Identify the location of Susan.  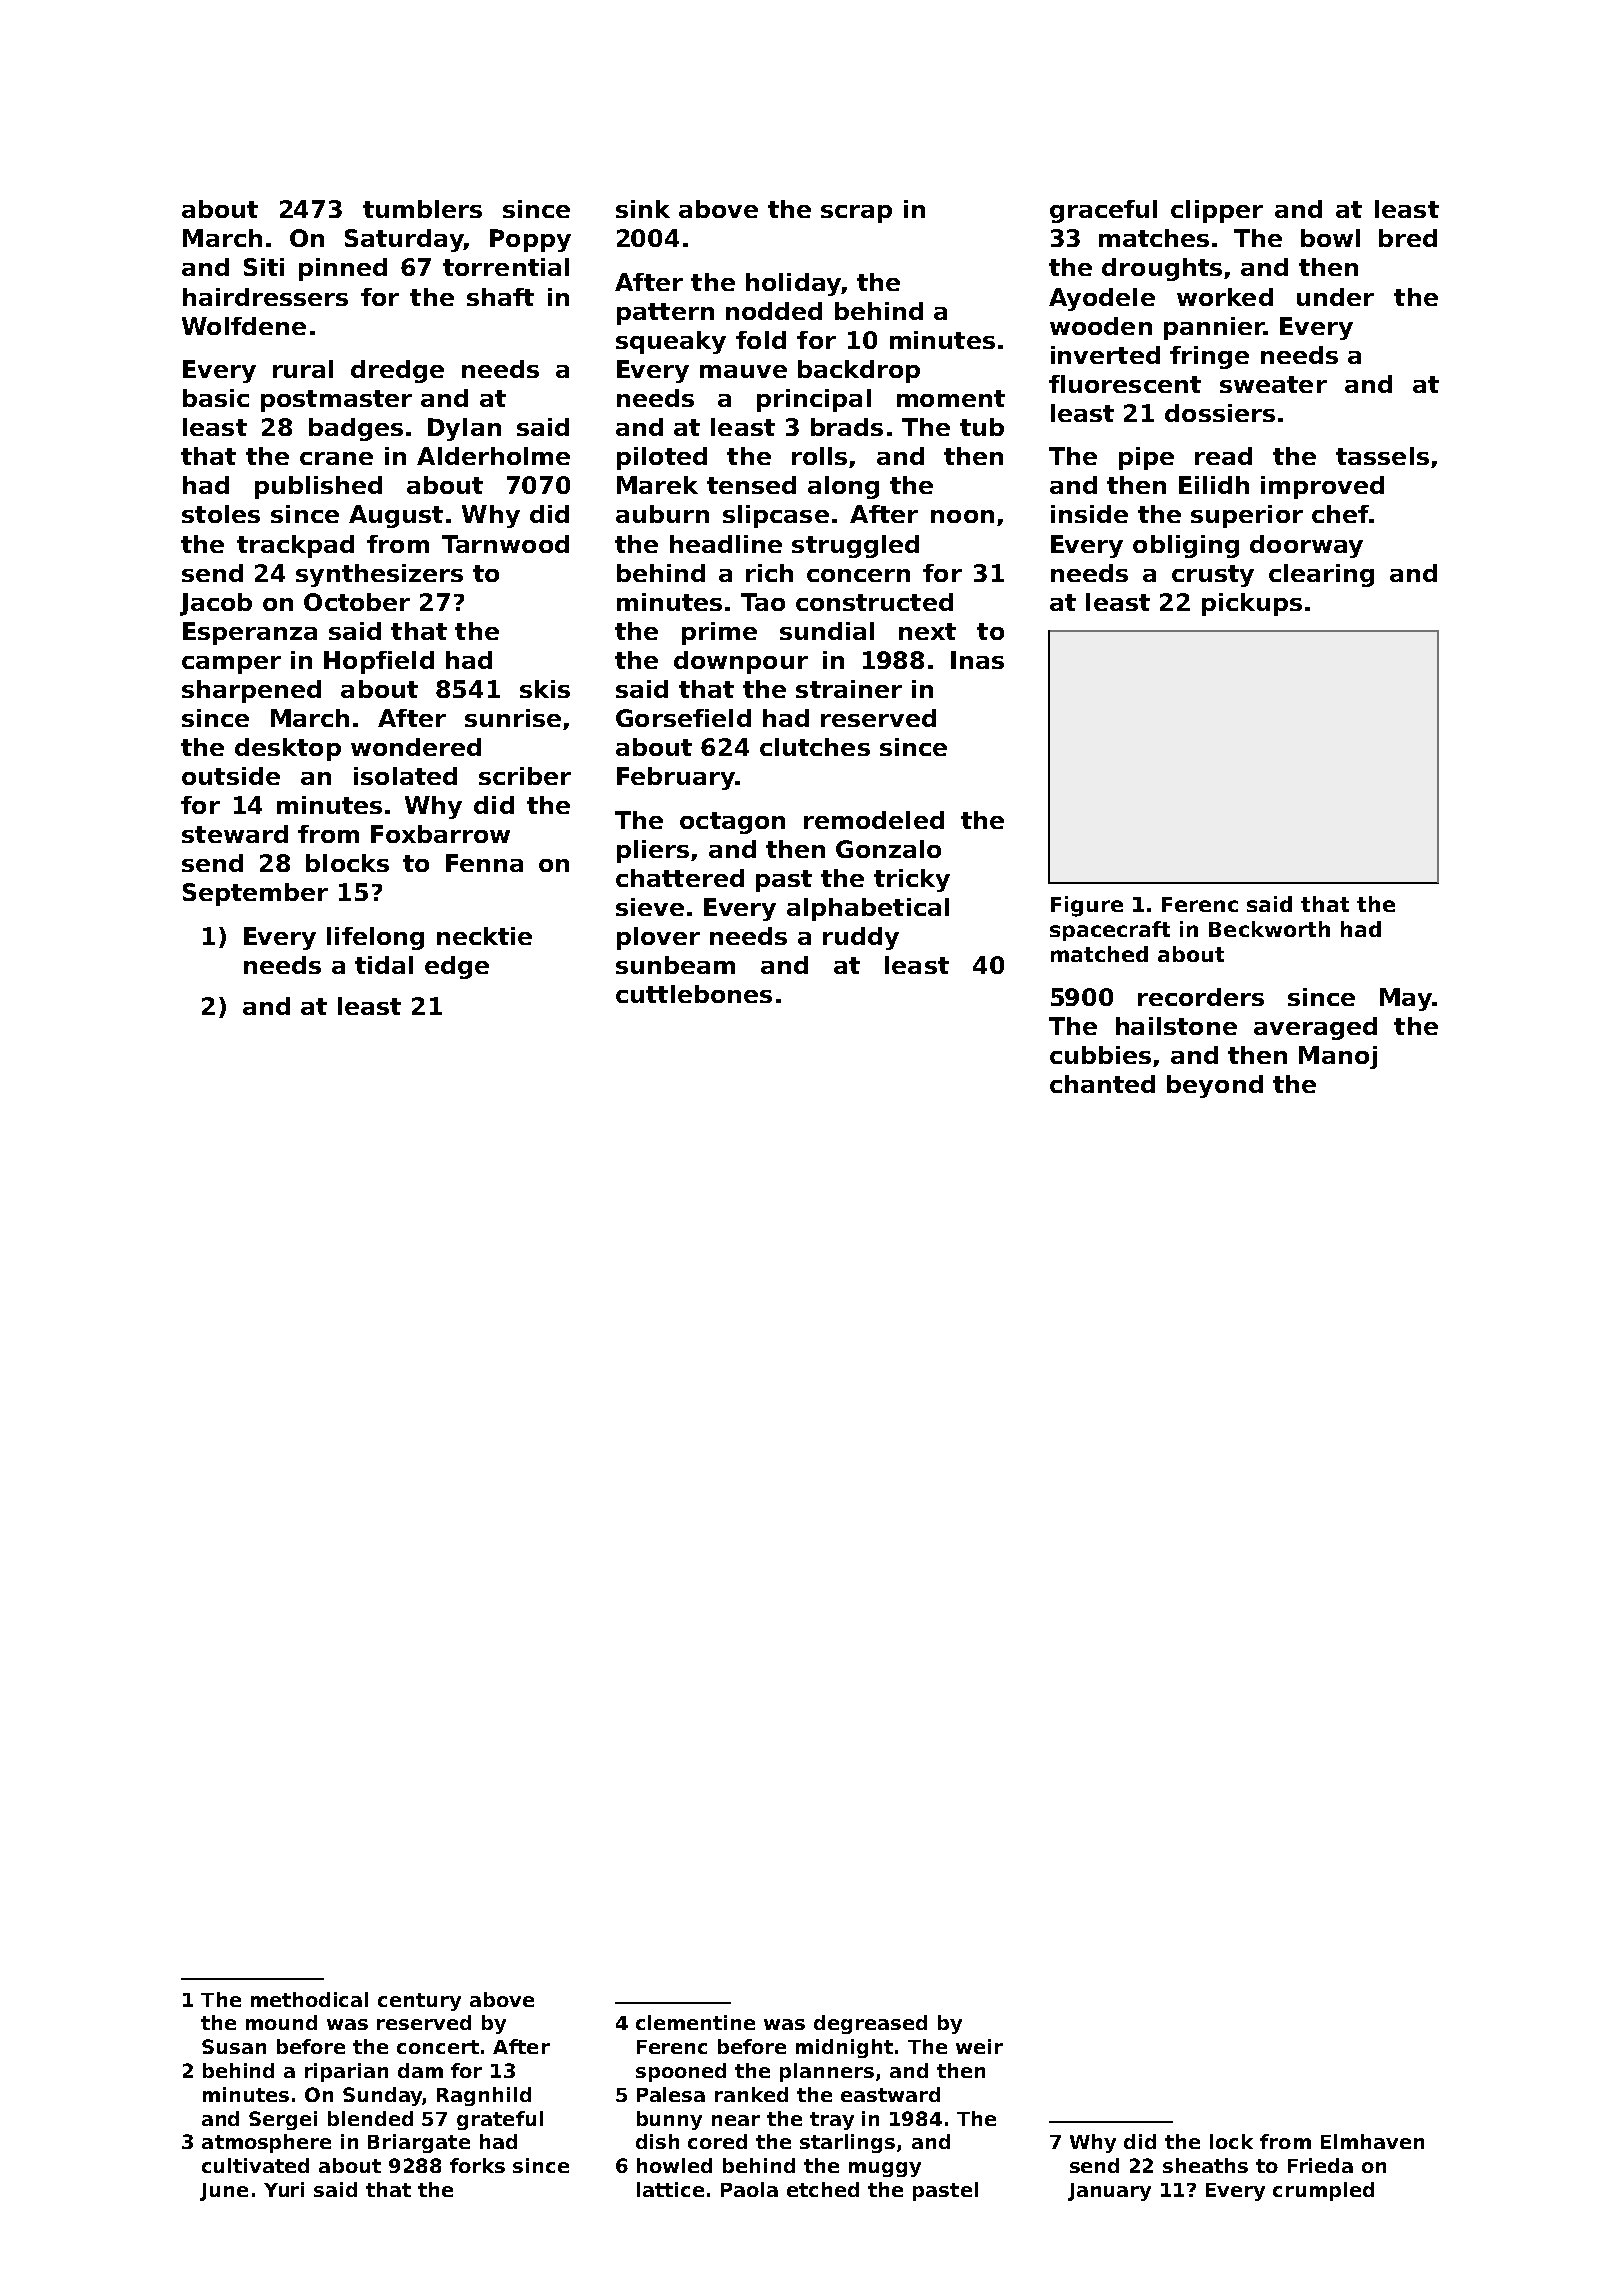
(234, 2046).
